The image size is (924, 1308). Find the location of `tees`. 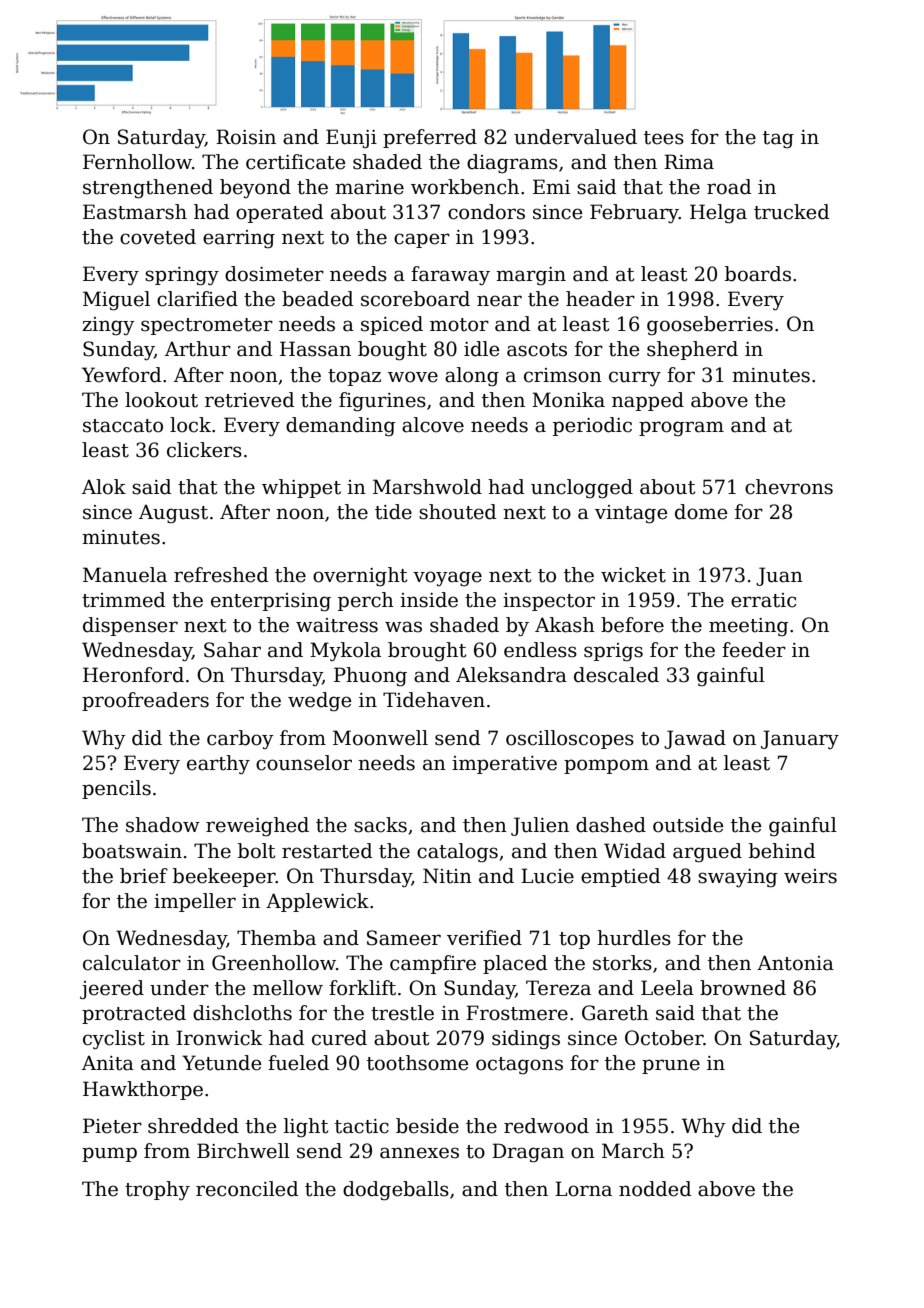

tees is located at coordinates (664, 138).
